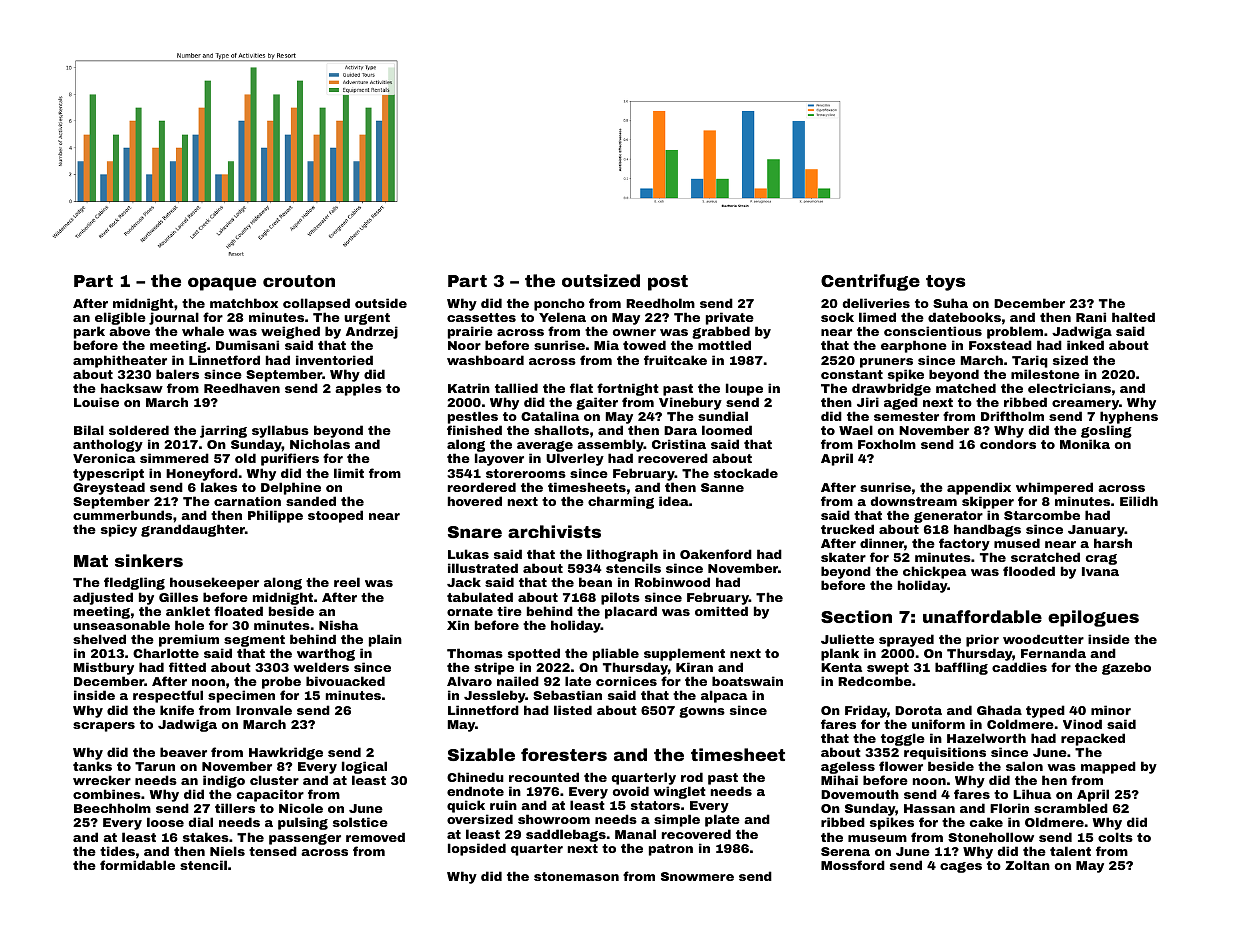 This image has height=952, width=1233. Describe the element at coordinates (1100, 571) in the image. I see `Ivana` at that location.
